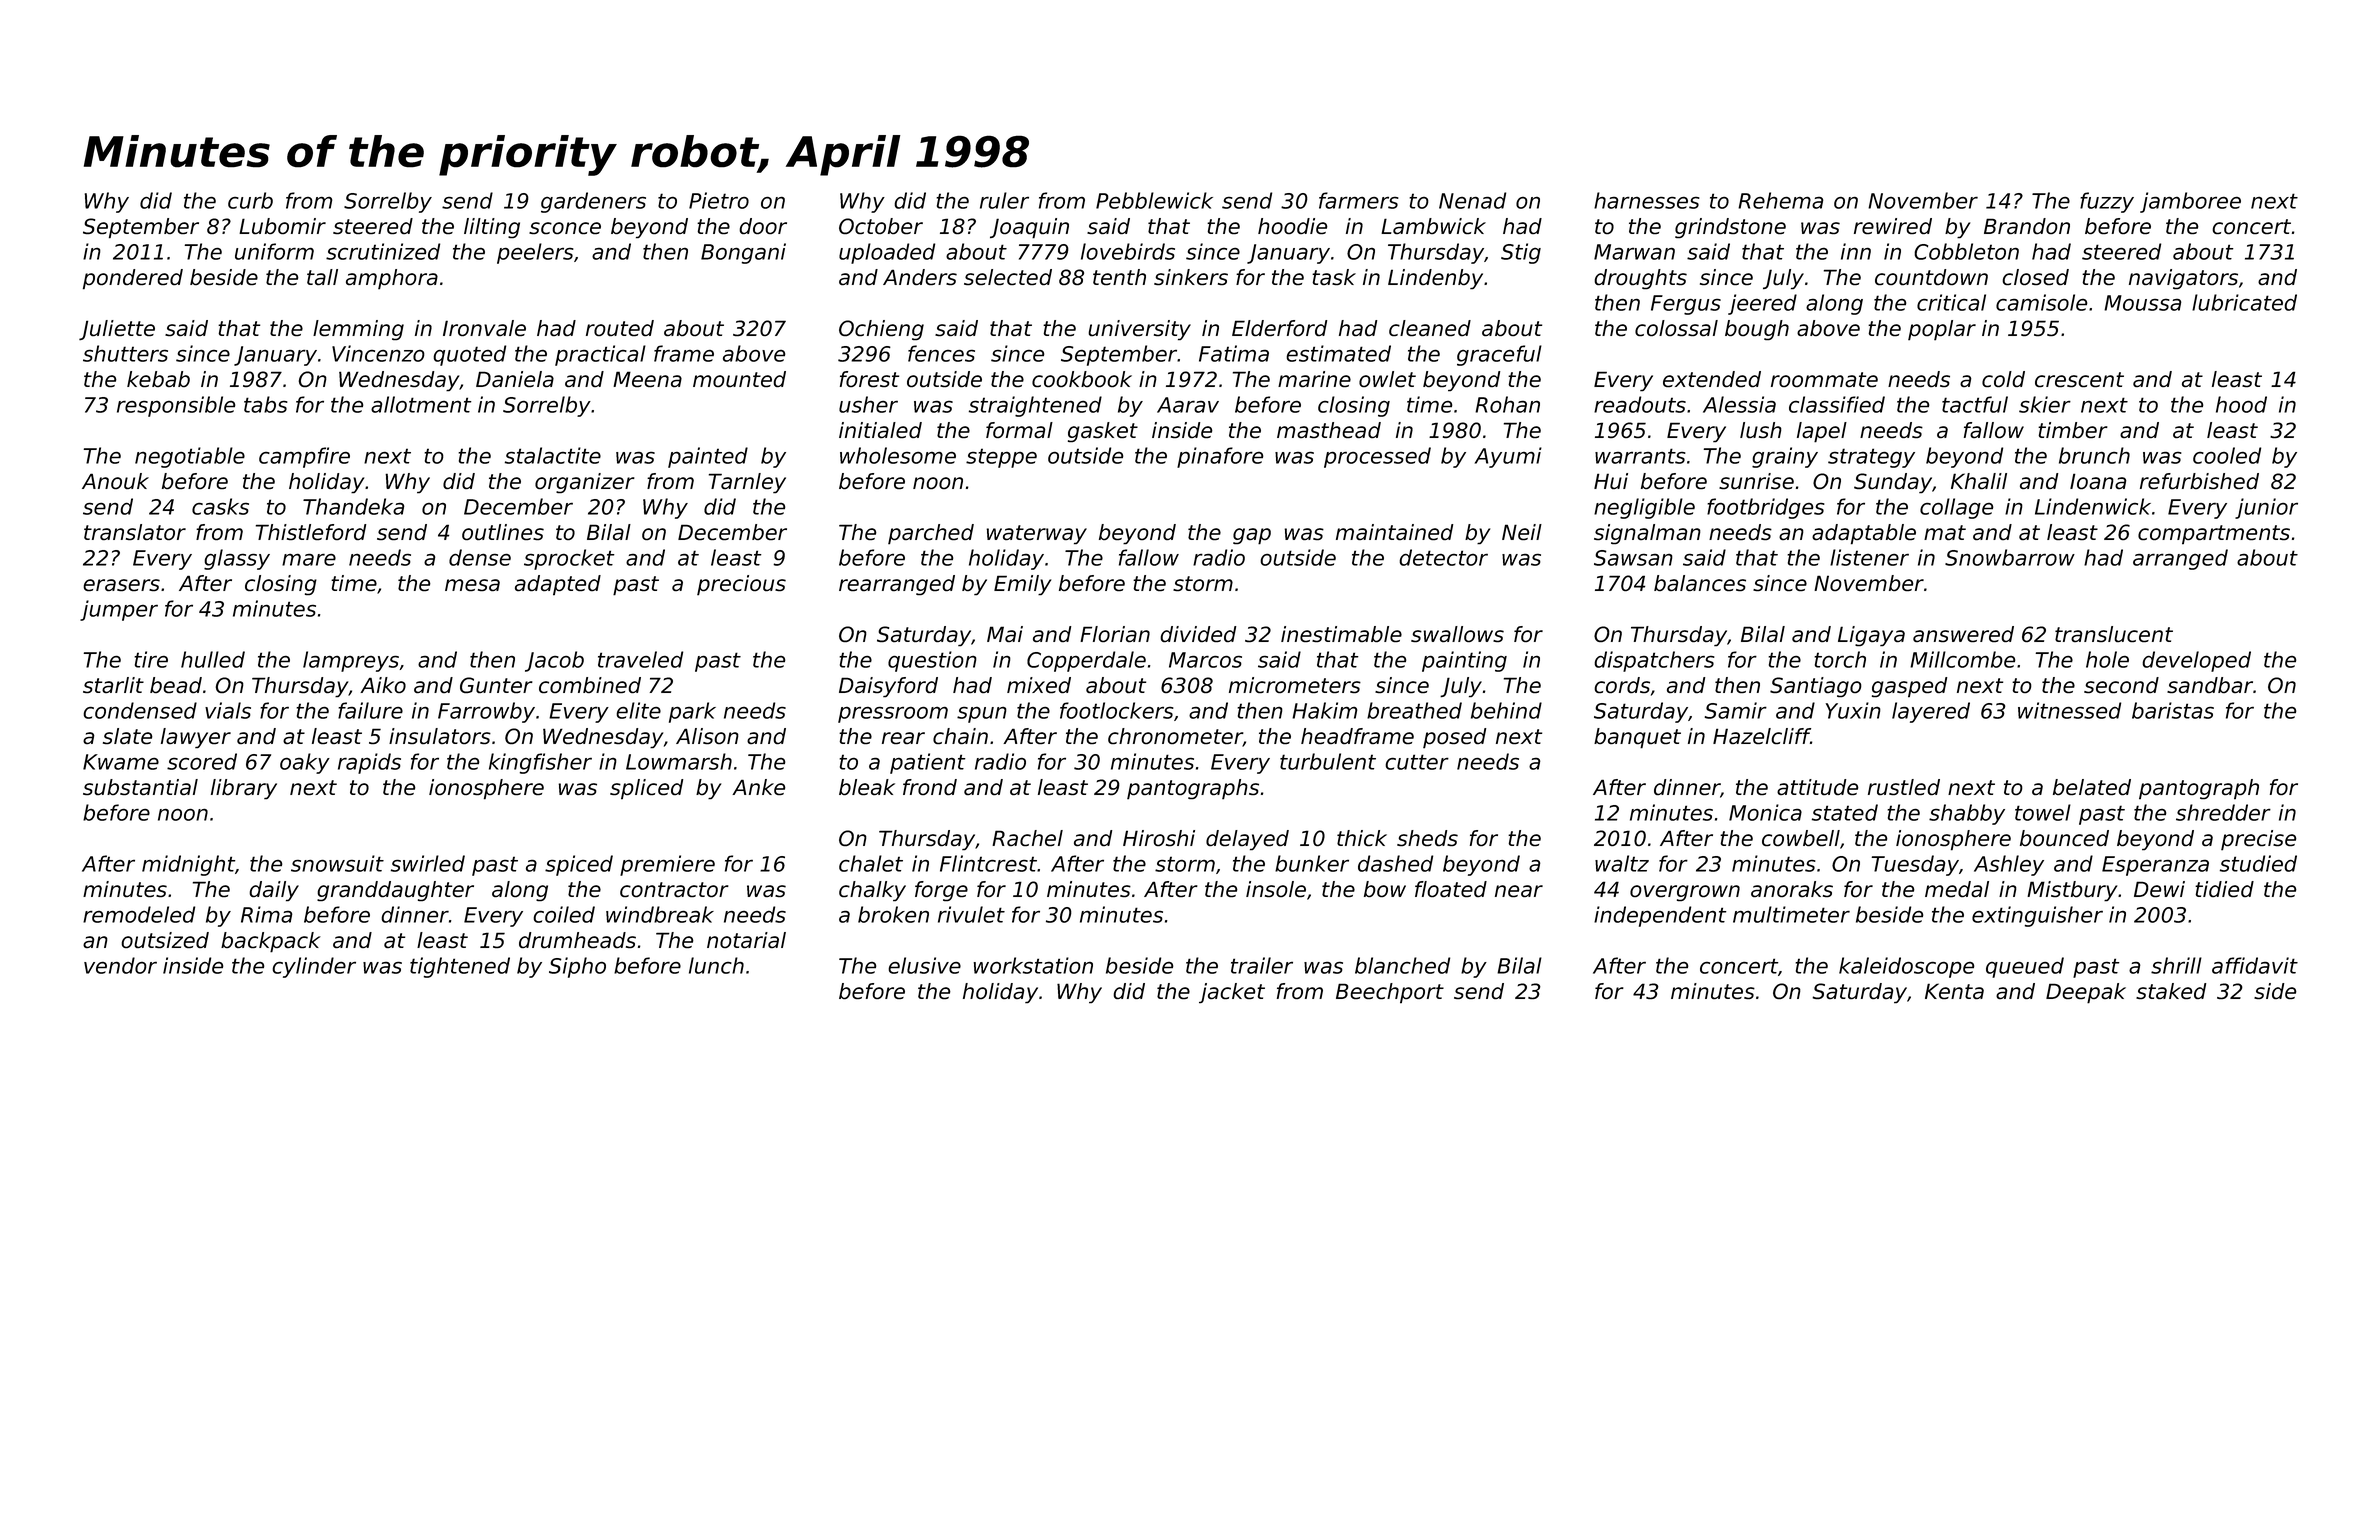 The width and height of the document is (2380, 1540). What do you see at coordinates (1780, 200) in the document?
I see `Rehema` at bounding box center [1780, 200].
